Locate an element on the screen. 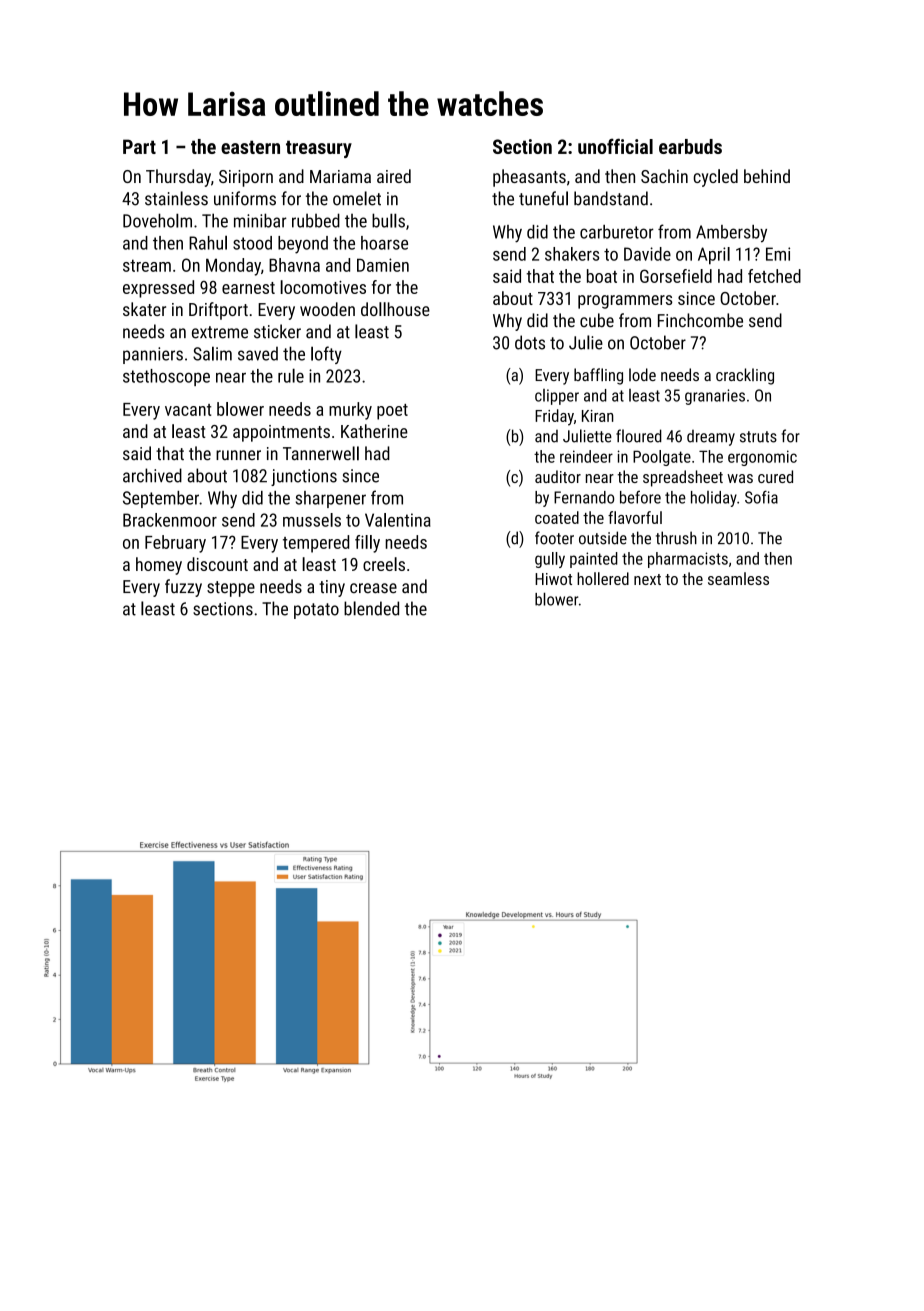 The image size is (924, 1311). Part is located at coordinates (139, 146).
